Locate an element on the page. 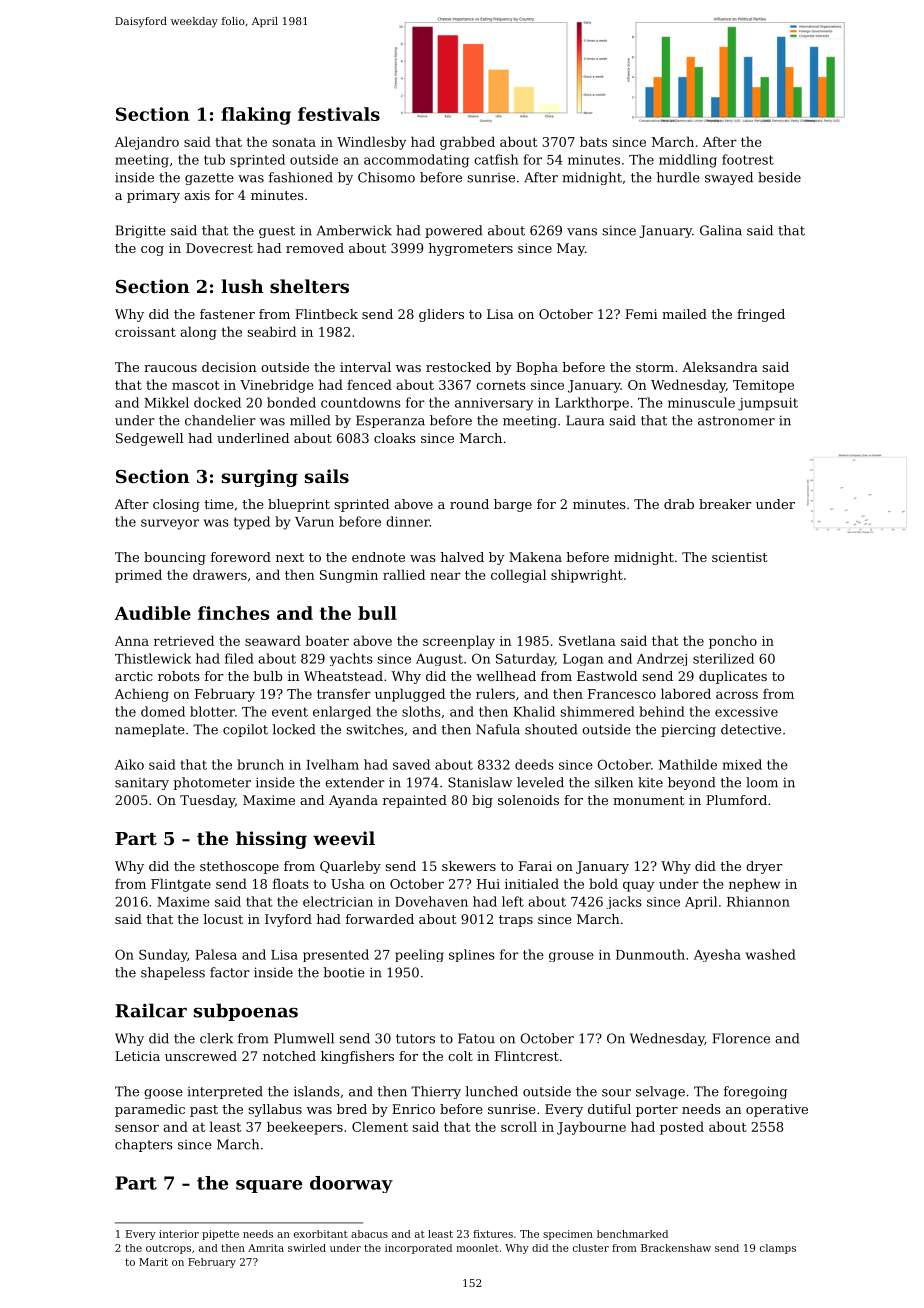 The height and width of the document is (1308, 924). lush is located at coordinates (242, 286).
